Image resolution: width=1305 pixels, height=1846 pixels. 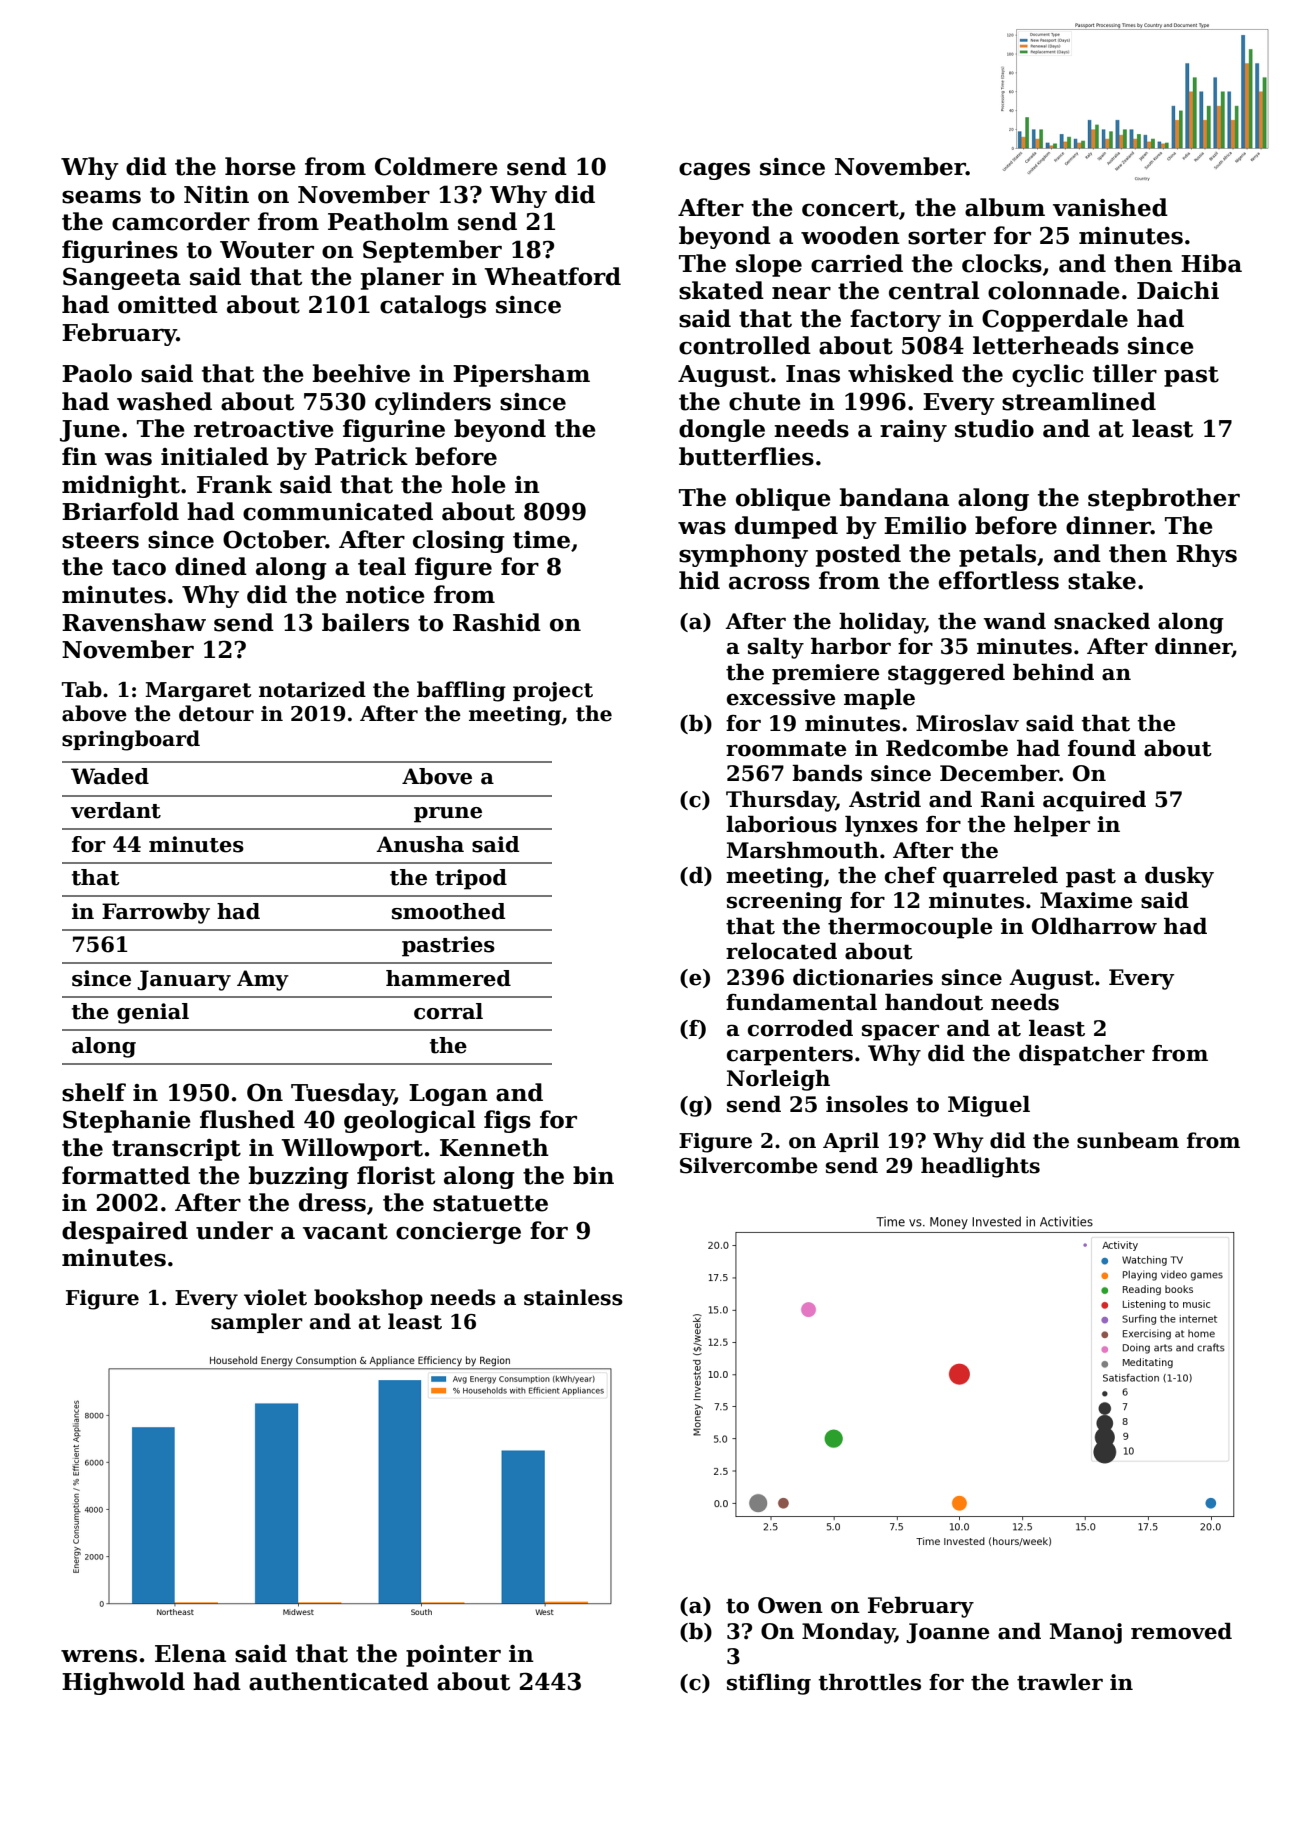 What do you see at coordinates (858, 555) in the document?
I see `posted` at bounding box center [858, 555].
